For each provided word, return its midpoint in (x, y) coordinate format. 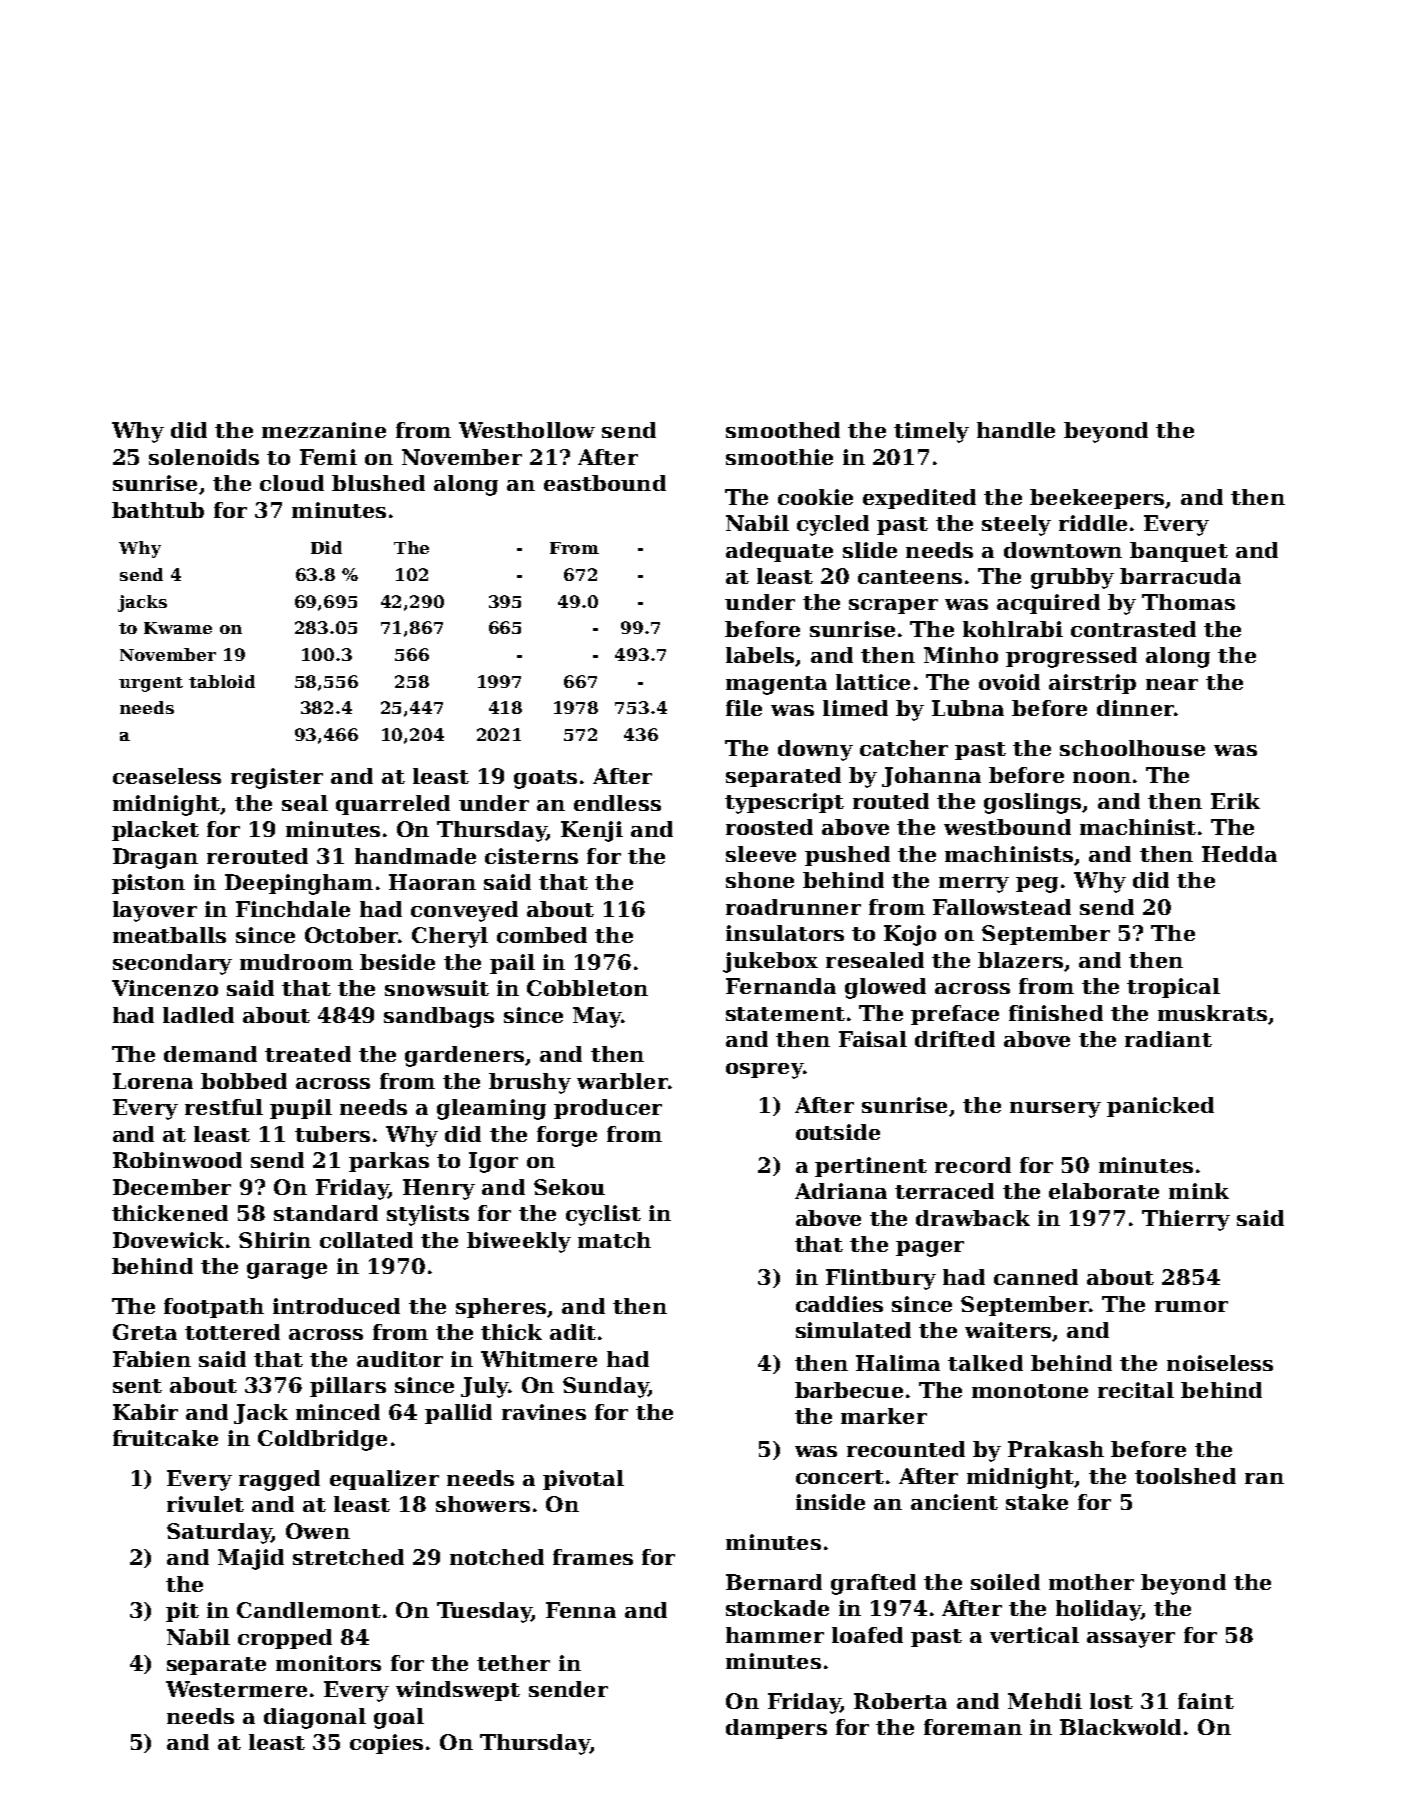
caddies (839, 1304)
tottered (232, 1332)
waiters (1008, 1330)
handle (1016, 430)
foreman (973, 1727)
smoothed (783, 430)
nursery (1055, 1110)
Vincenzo (165, 988)
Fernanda (781, 986)
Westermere (236, 1689)
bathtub (158, 510)
